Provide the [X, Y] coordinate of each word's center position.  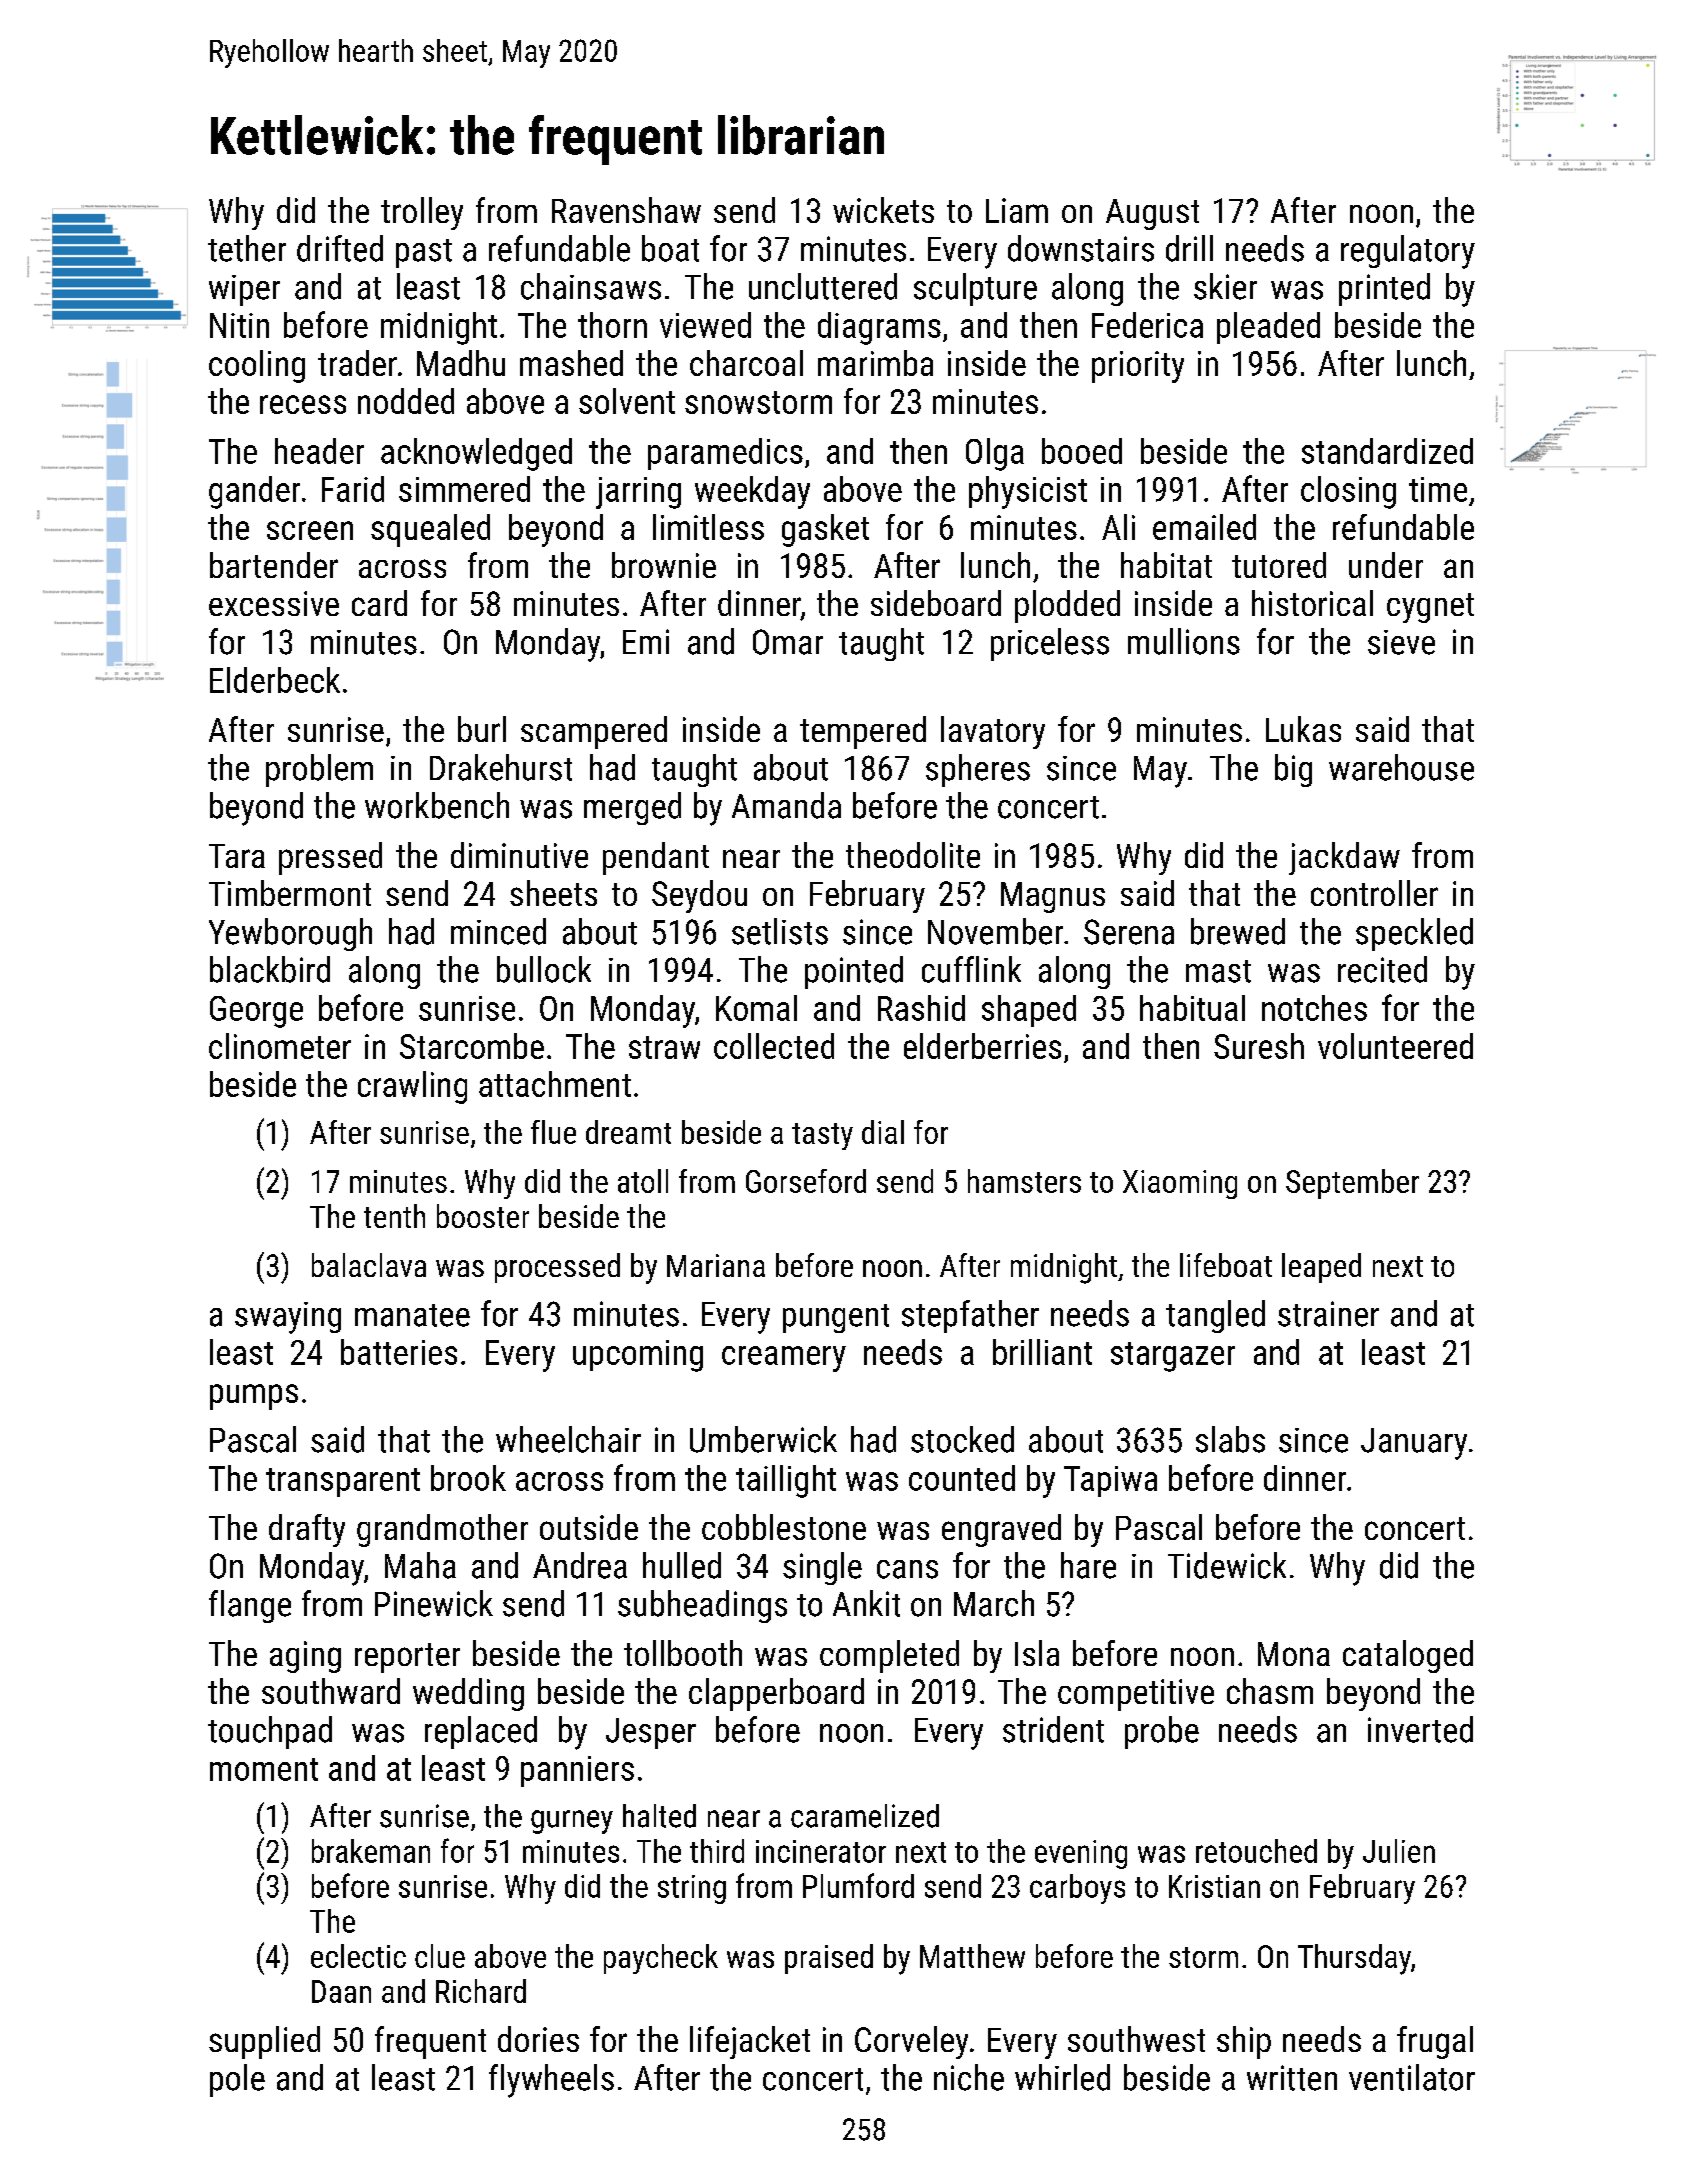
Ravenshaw [626, 210]
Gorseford [806, 1181]
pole [237, 2080]
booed [1082, 451]
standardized [1387, 451]
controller [1374, 893]
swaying [288, 1318]
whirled [1062, 2077]
